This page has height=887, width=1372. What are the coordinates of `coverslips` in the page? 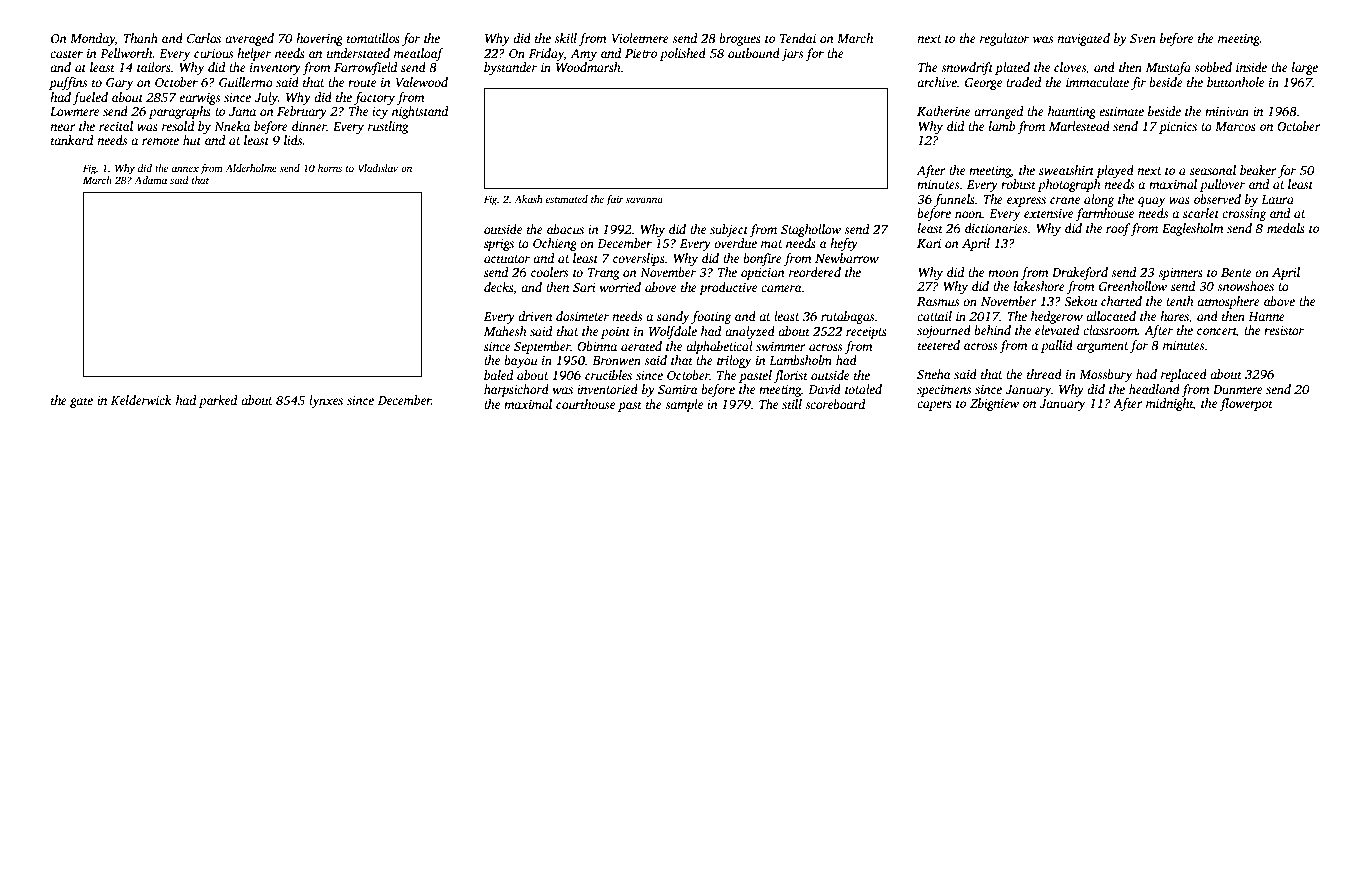 It's located at (639, 259).
